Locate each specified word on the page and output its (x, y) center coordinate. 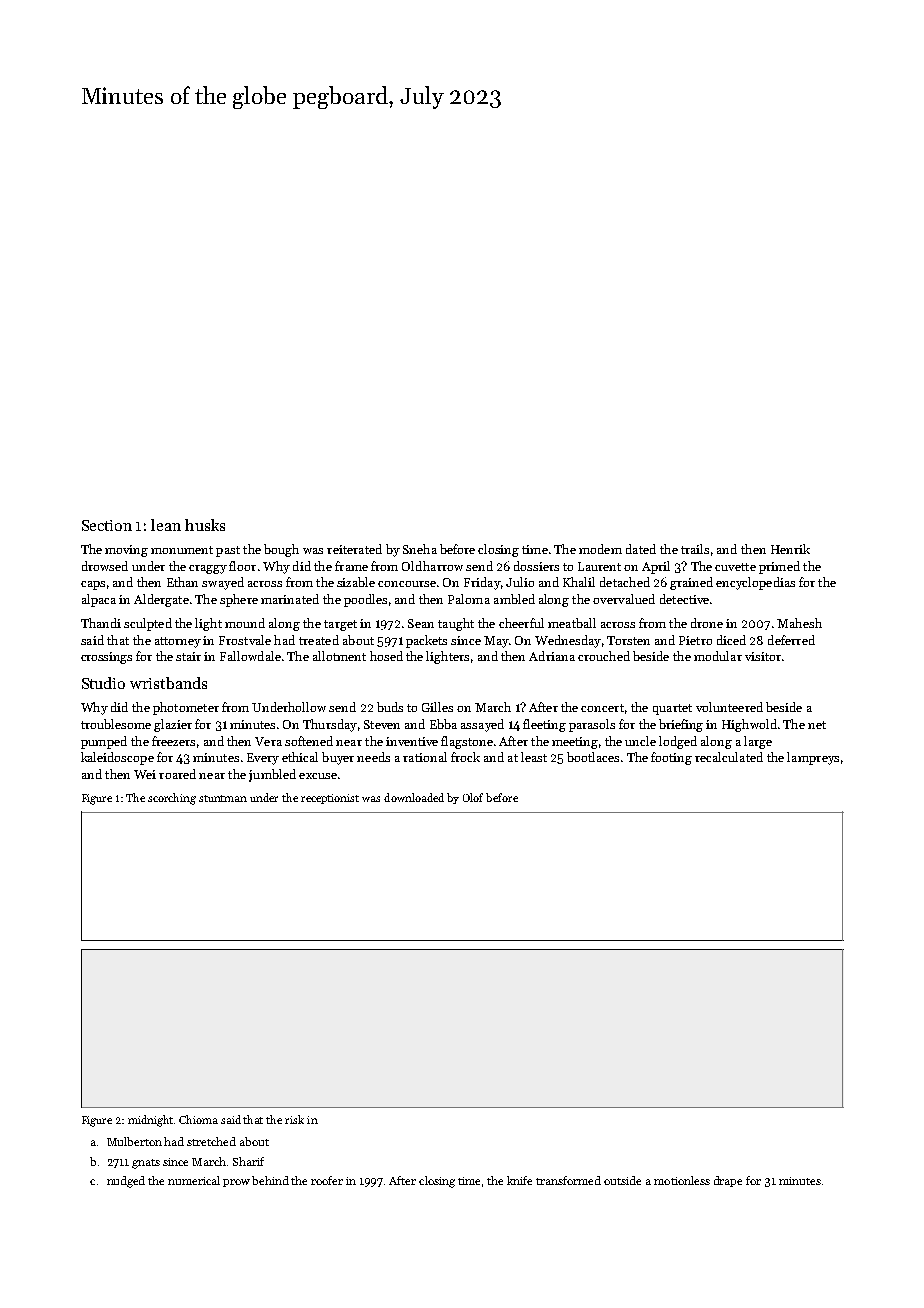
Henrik (790, 549)
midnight (150, 1121)
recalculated (729, 757)
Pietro (695, 640)
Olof (473, 797)
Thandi (101, 623)
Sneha (420, 549)
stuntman (223, 798)
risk (294, 1119)
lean (166, 525)
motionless (682, 1180)
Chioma (198, 1119)
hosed (386, 656)
